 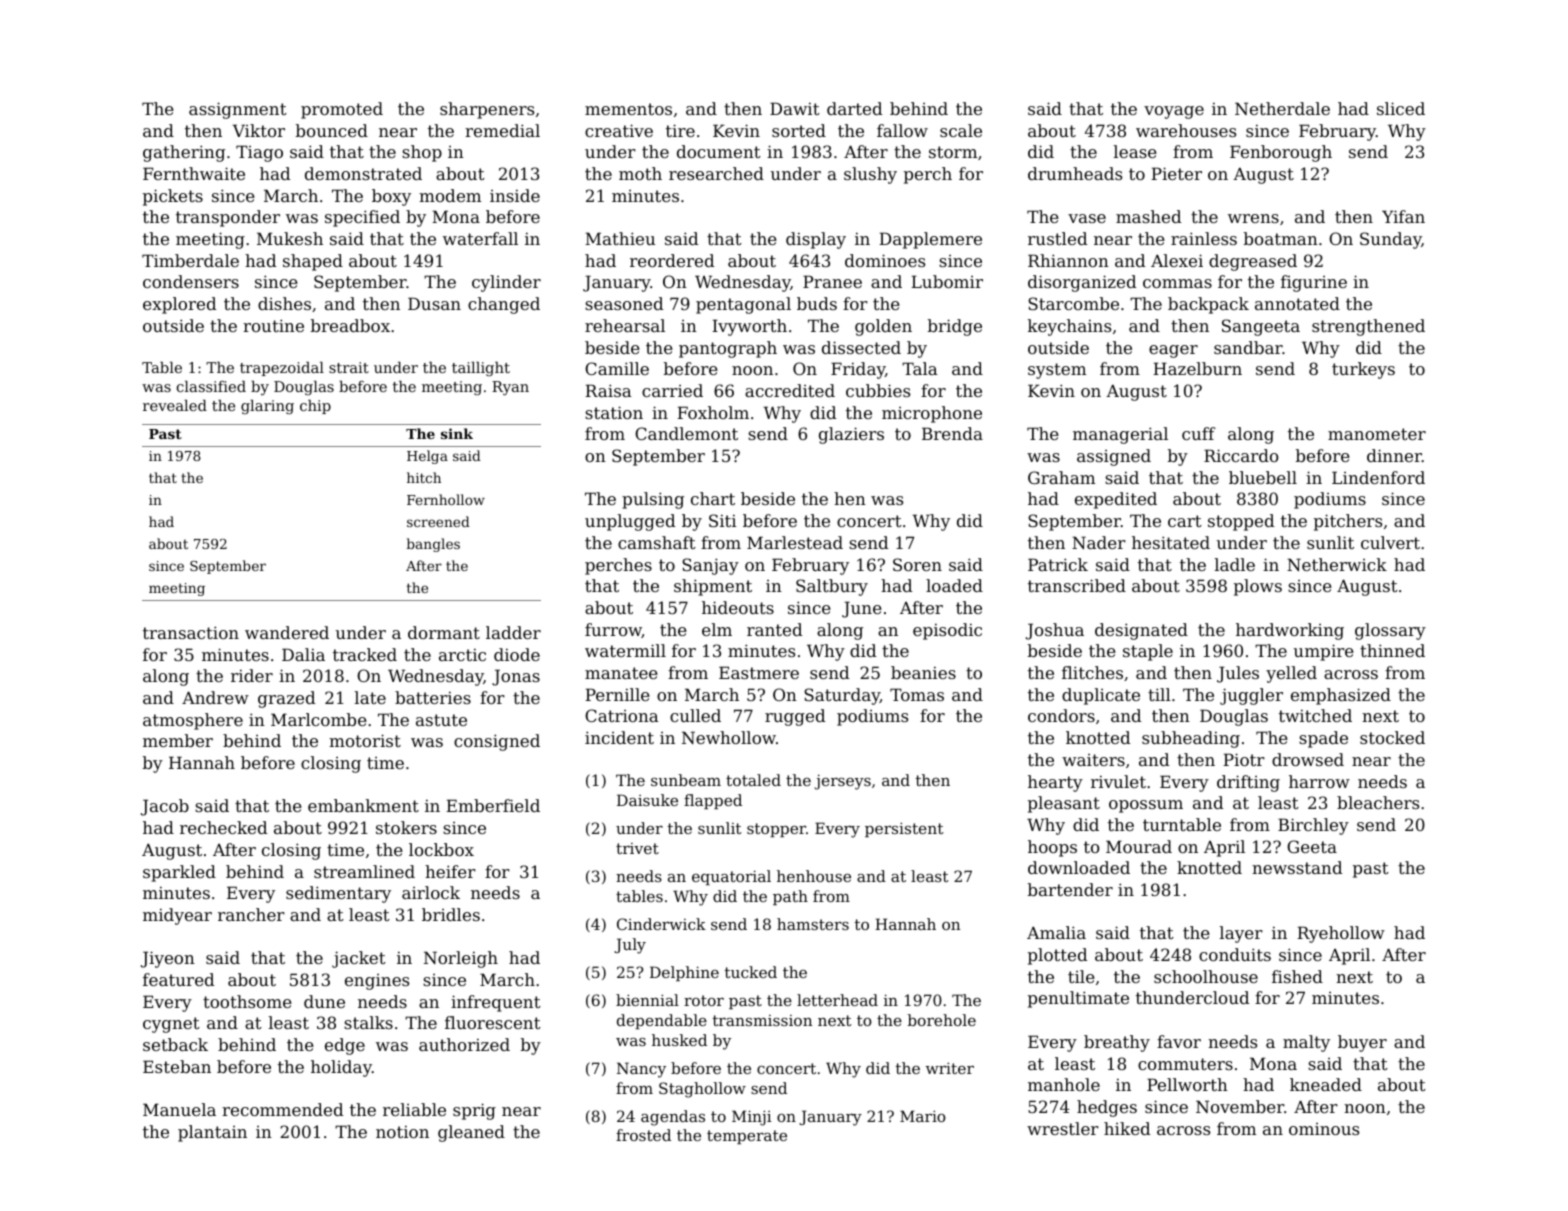 I want to click on glossary, so click(x=1390, y=631).
